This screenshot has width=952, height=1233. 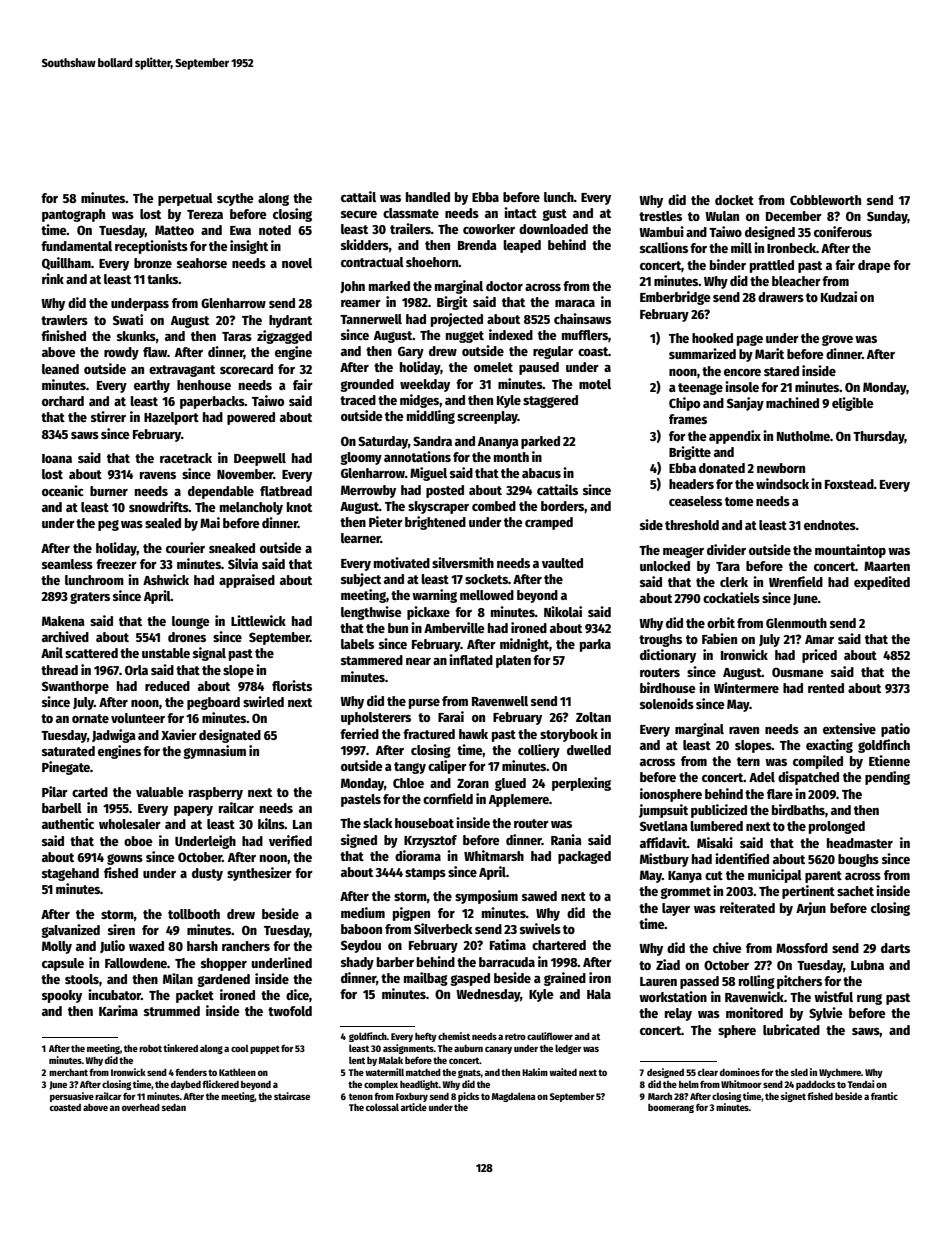 What do you see at coordinates (391, 1060) in the screenshot?
I see `Malak` at bounding box center [391, 1060].
